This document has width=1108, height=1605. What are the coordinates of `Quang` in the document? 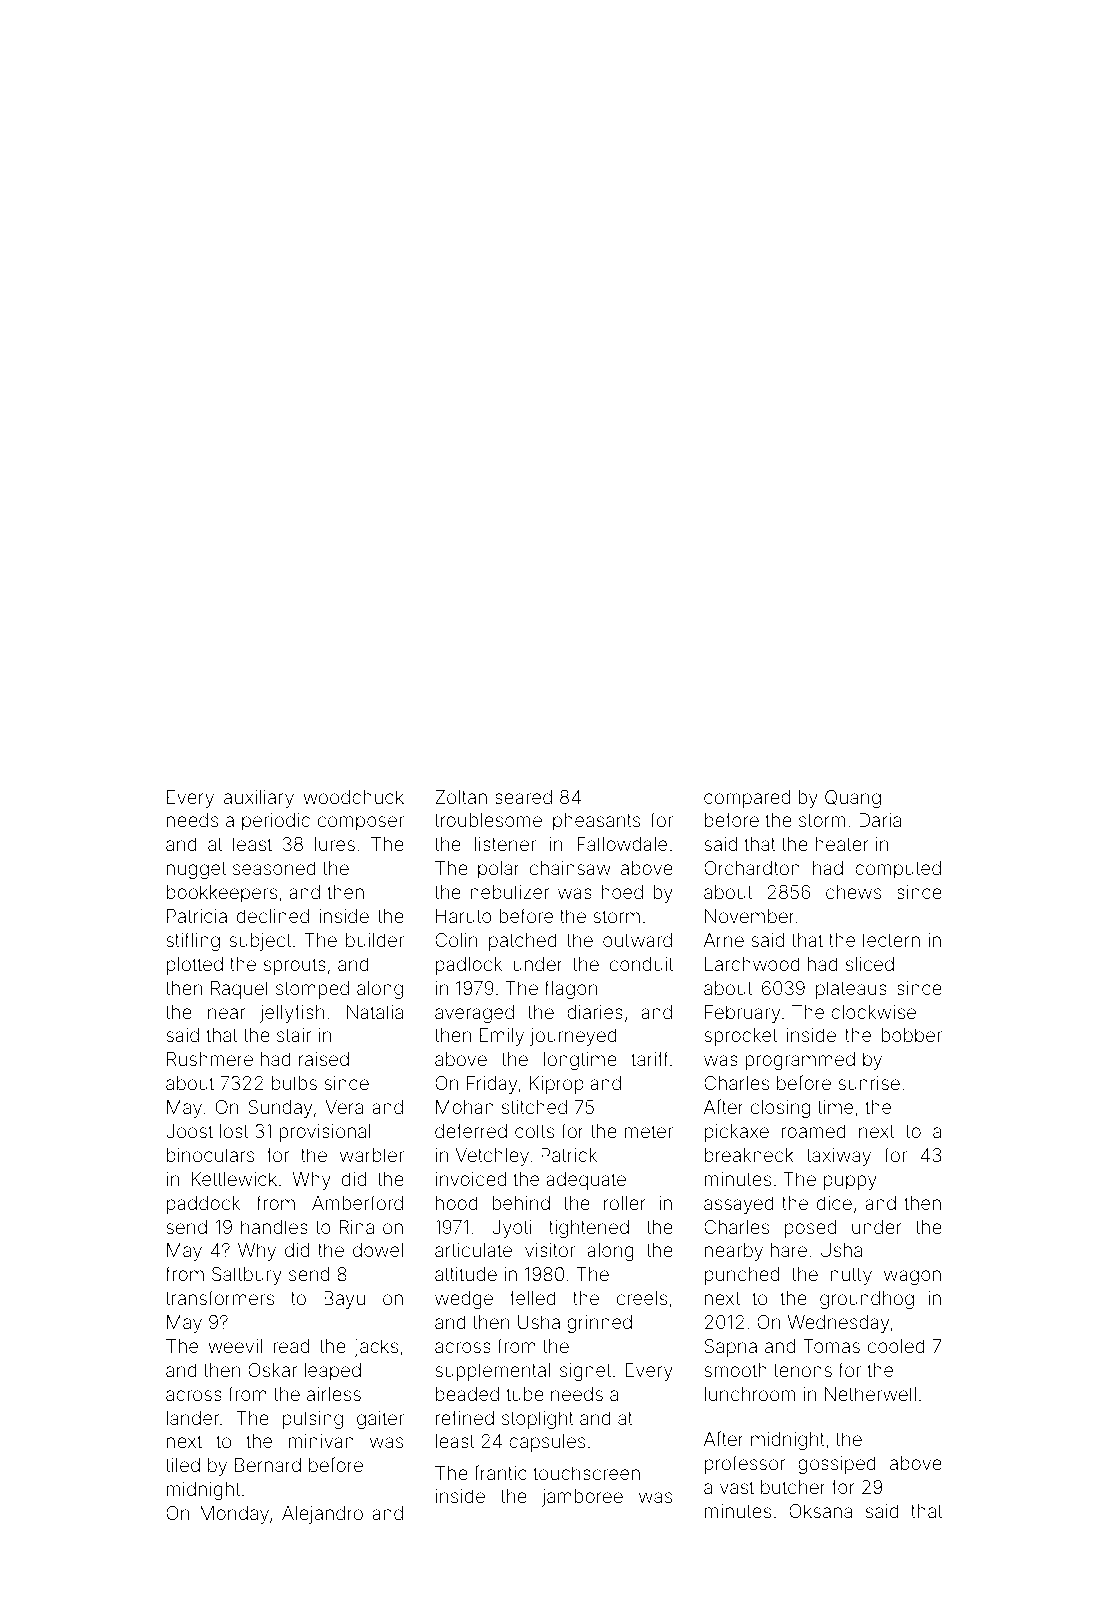 It's located at (853, 799).
